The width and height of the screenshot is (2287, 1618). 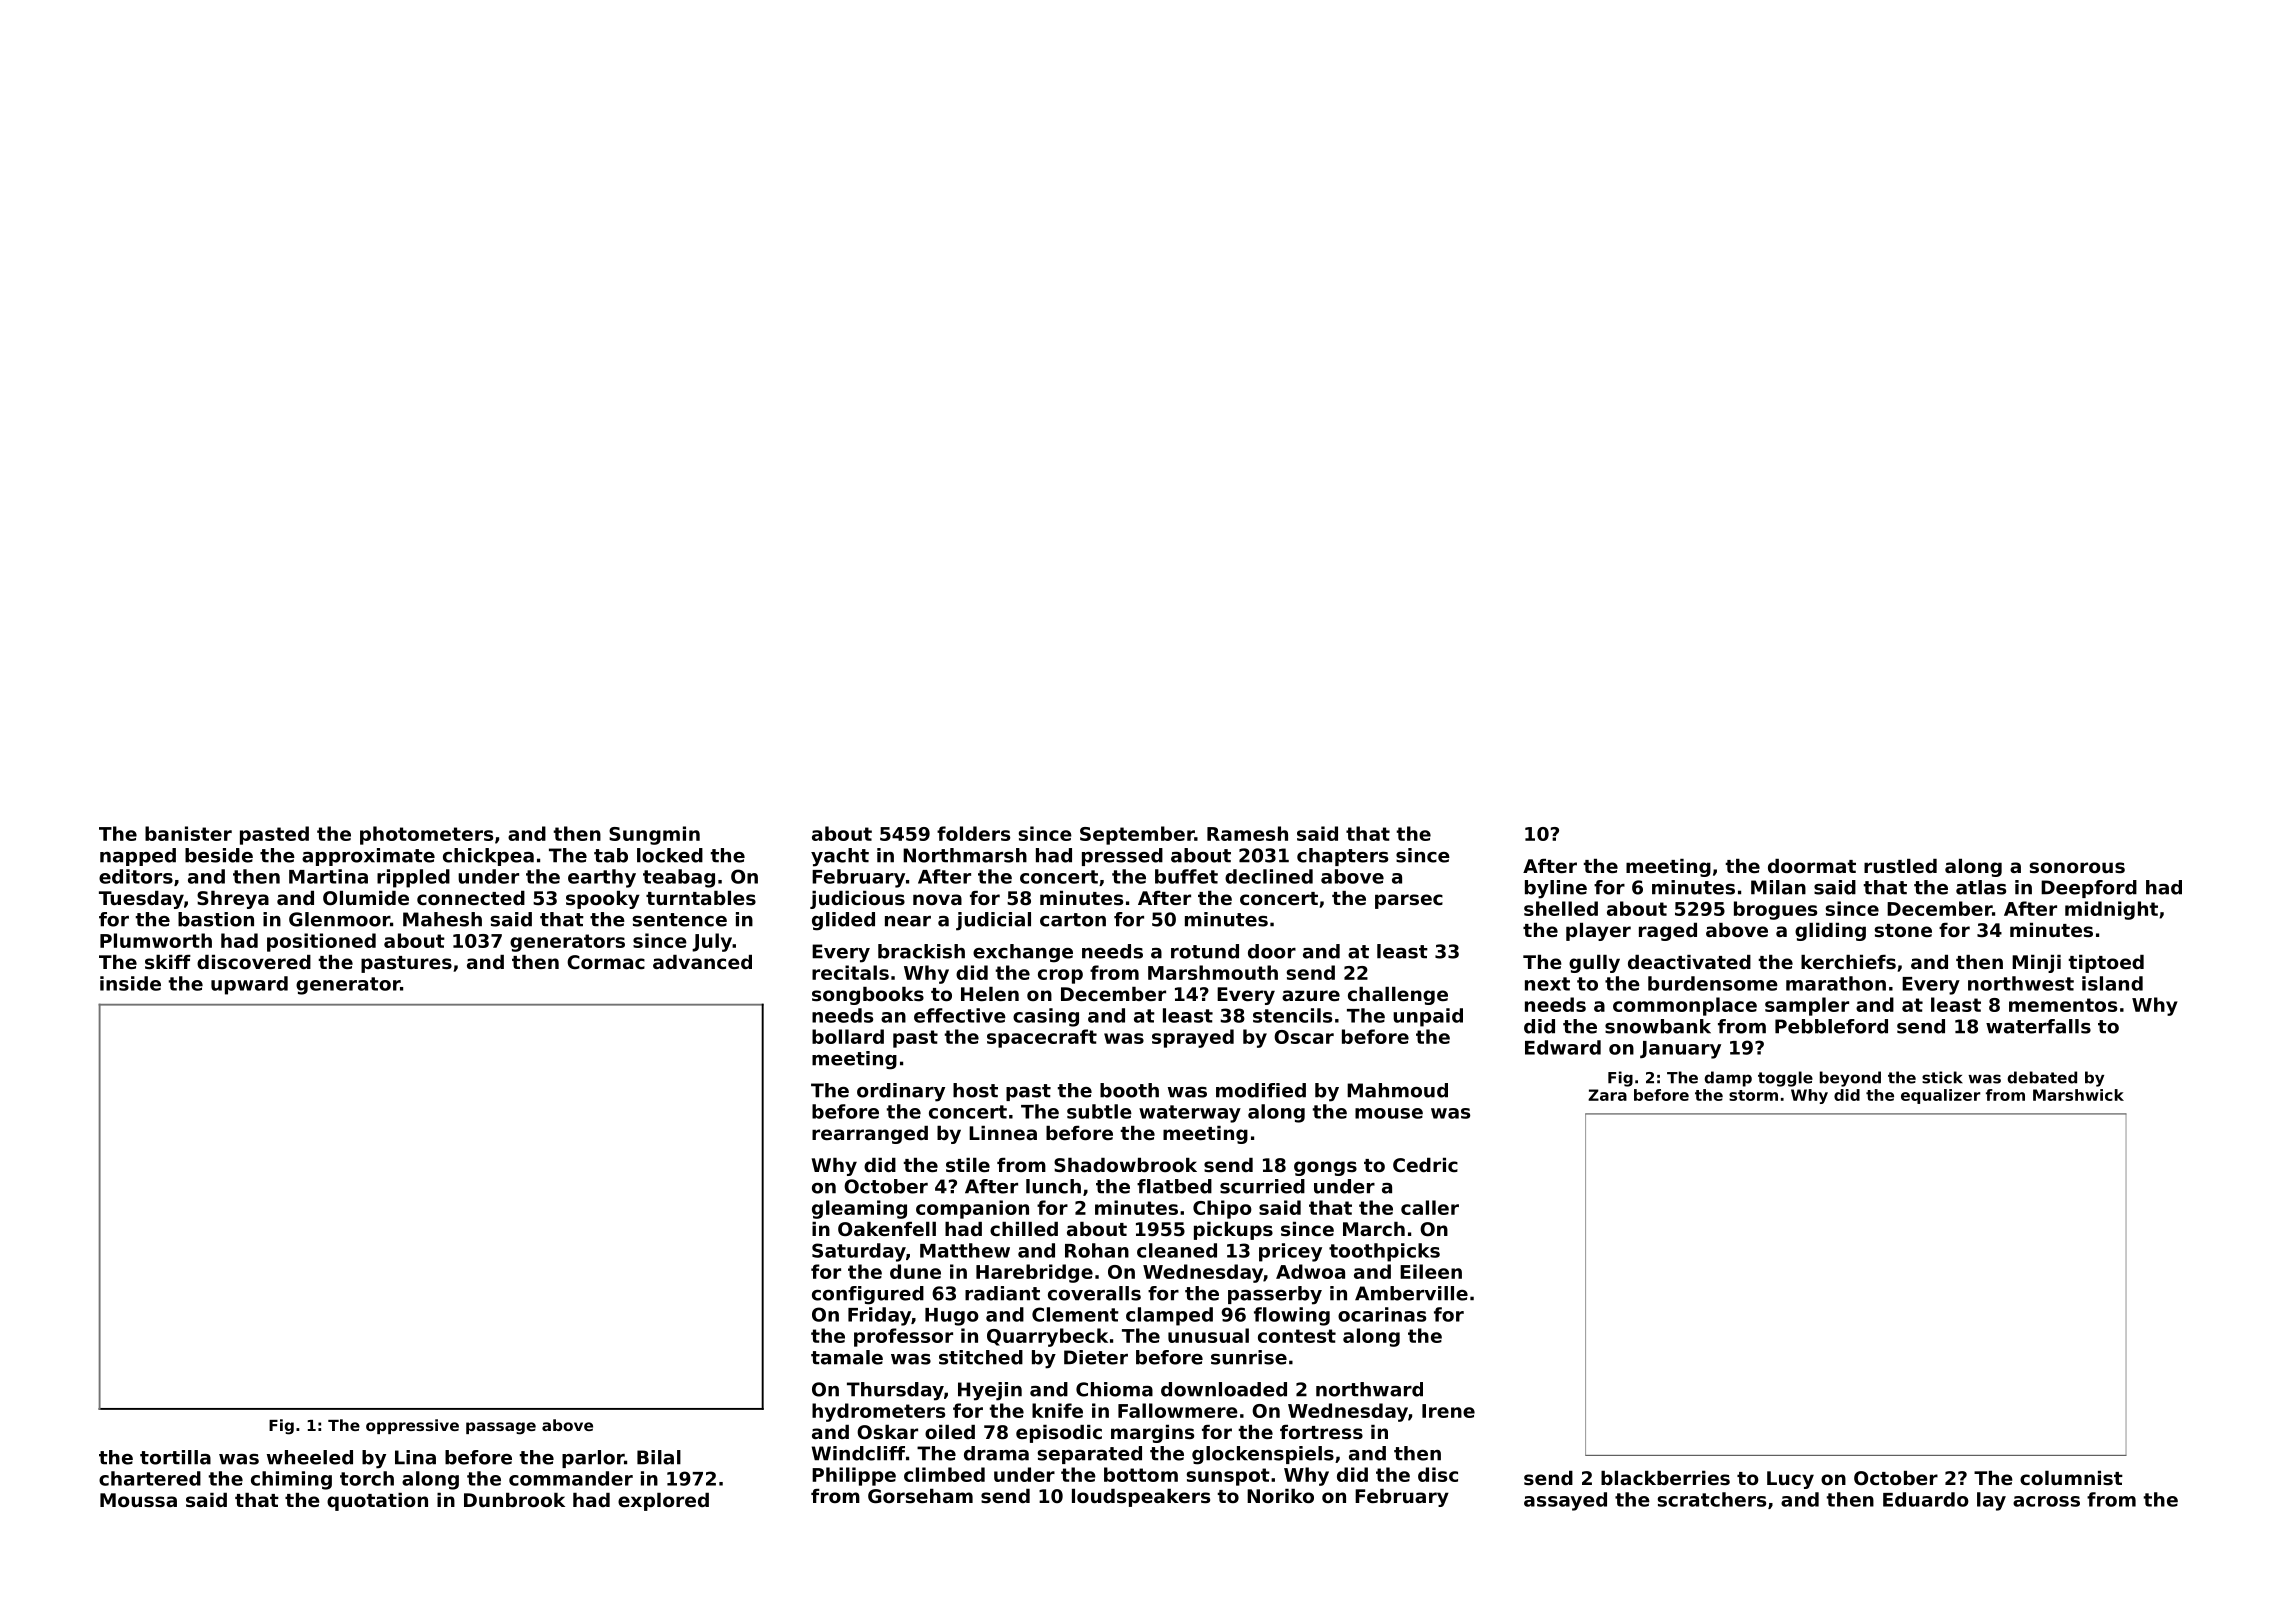 I want to click on ordinary, so click(x=901, y=1092).
